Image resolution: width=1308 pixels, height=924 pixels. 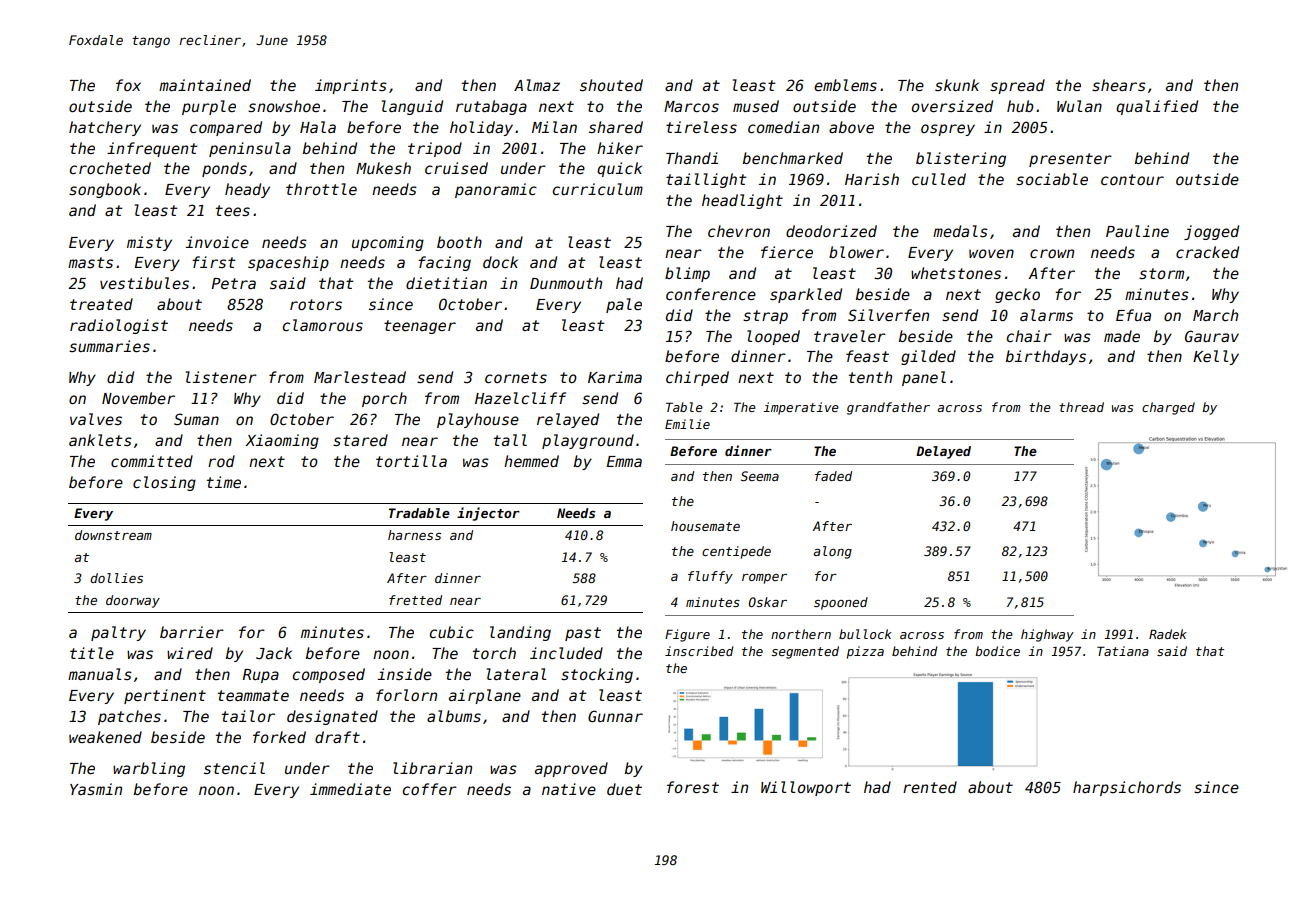 What do you see at coordinates (350, 789) in the document?
I see `immediate` at bounding box center [350, 789].
